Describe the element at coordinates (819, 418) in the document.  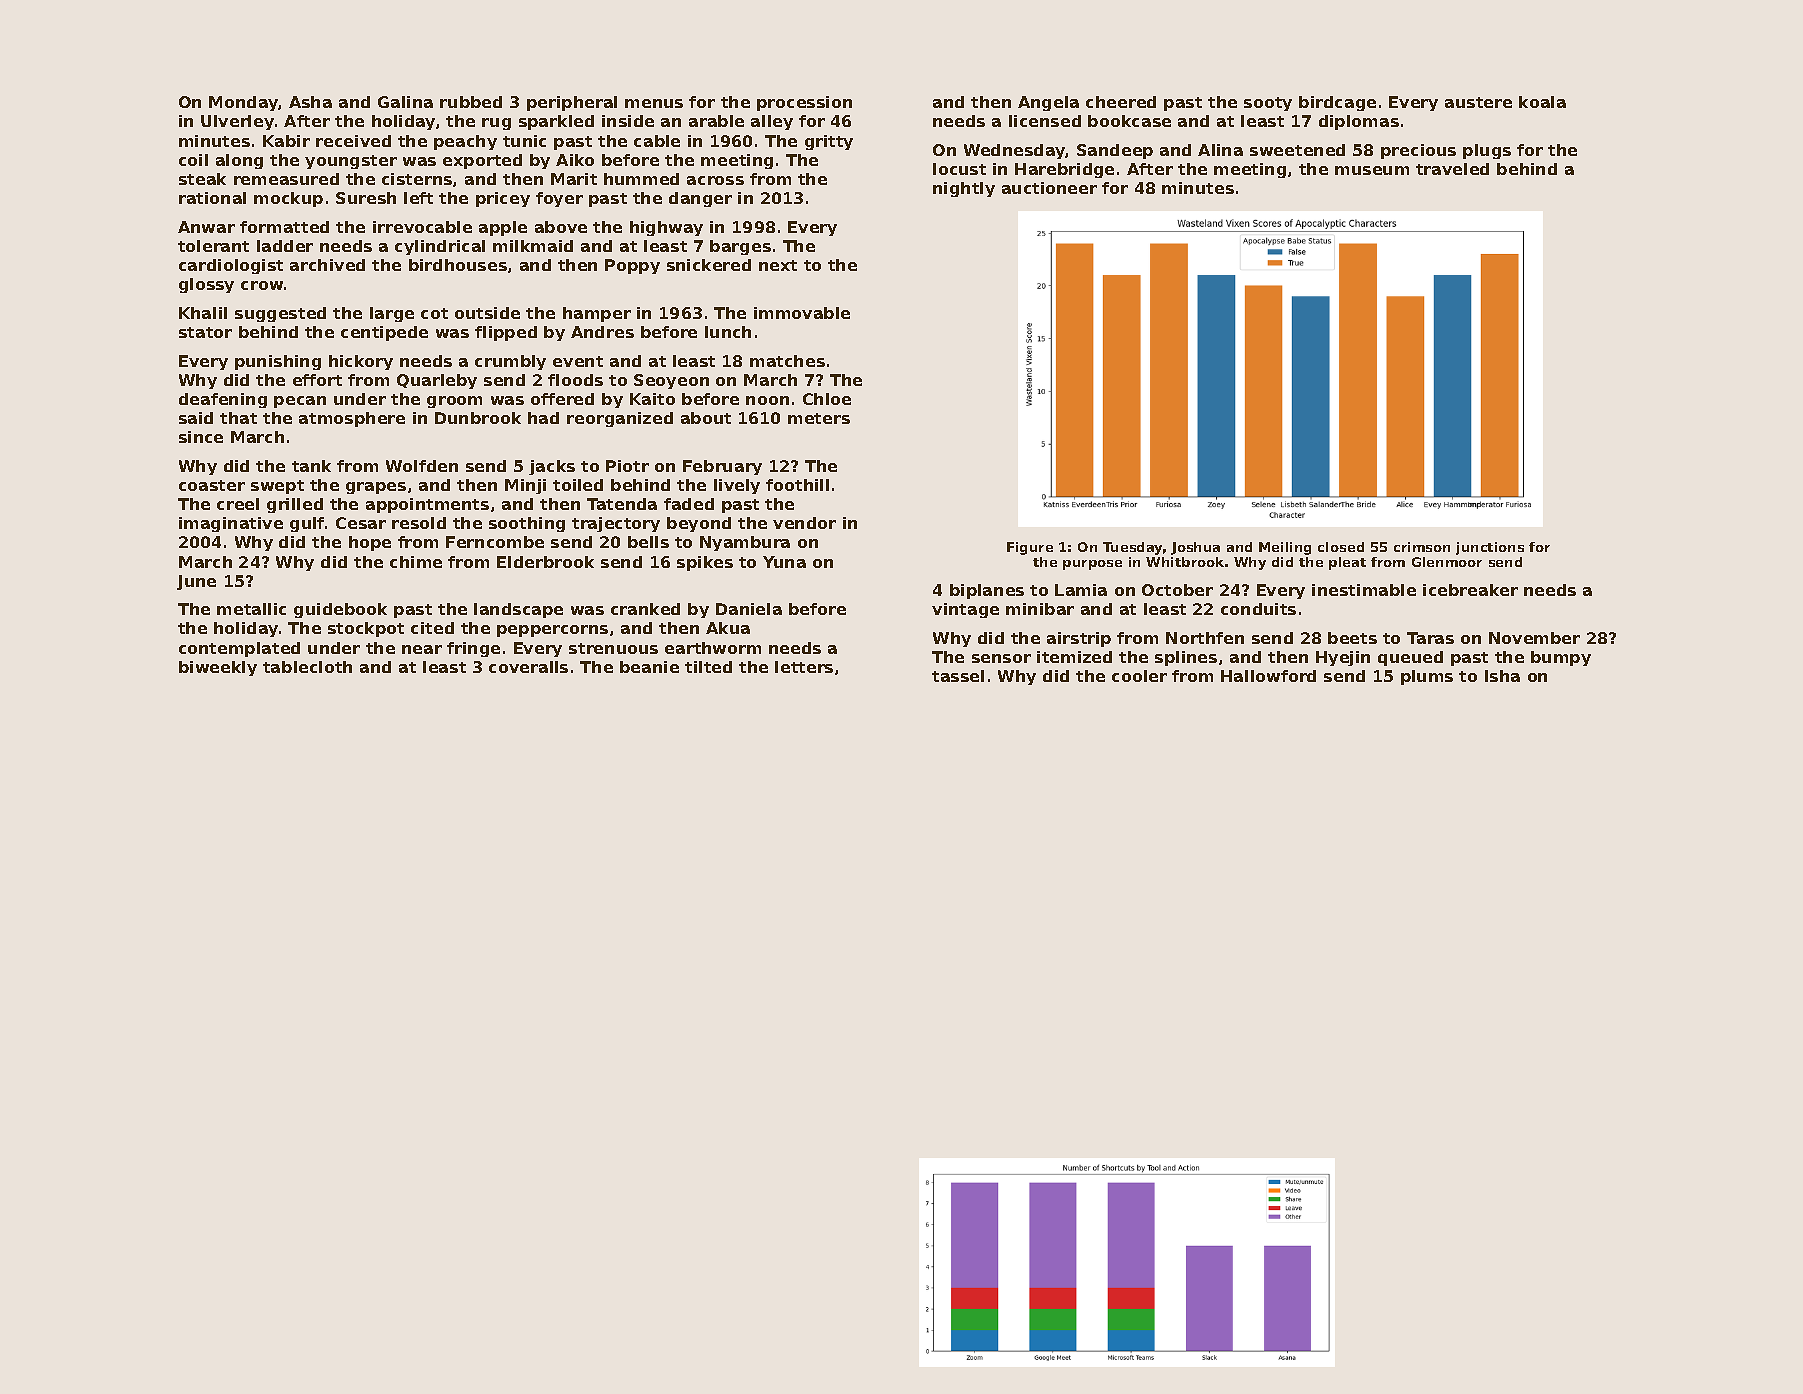
I see `meters` at that location.
